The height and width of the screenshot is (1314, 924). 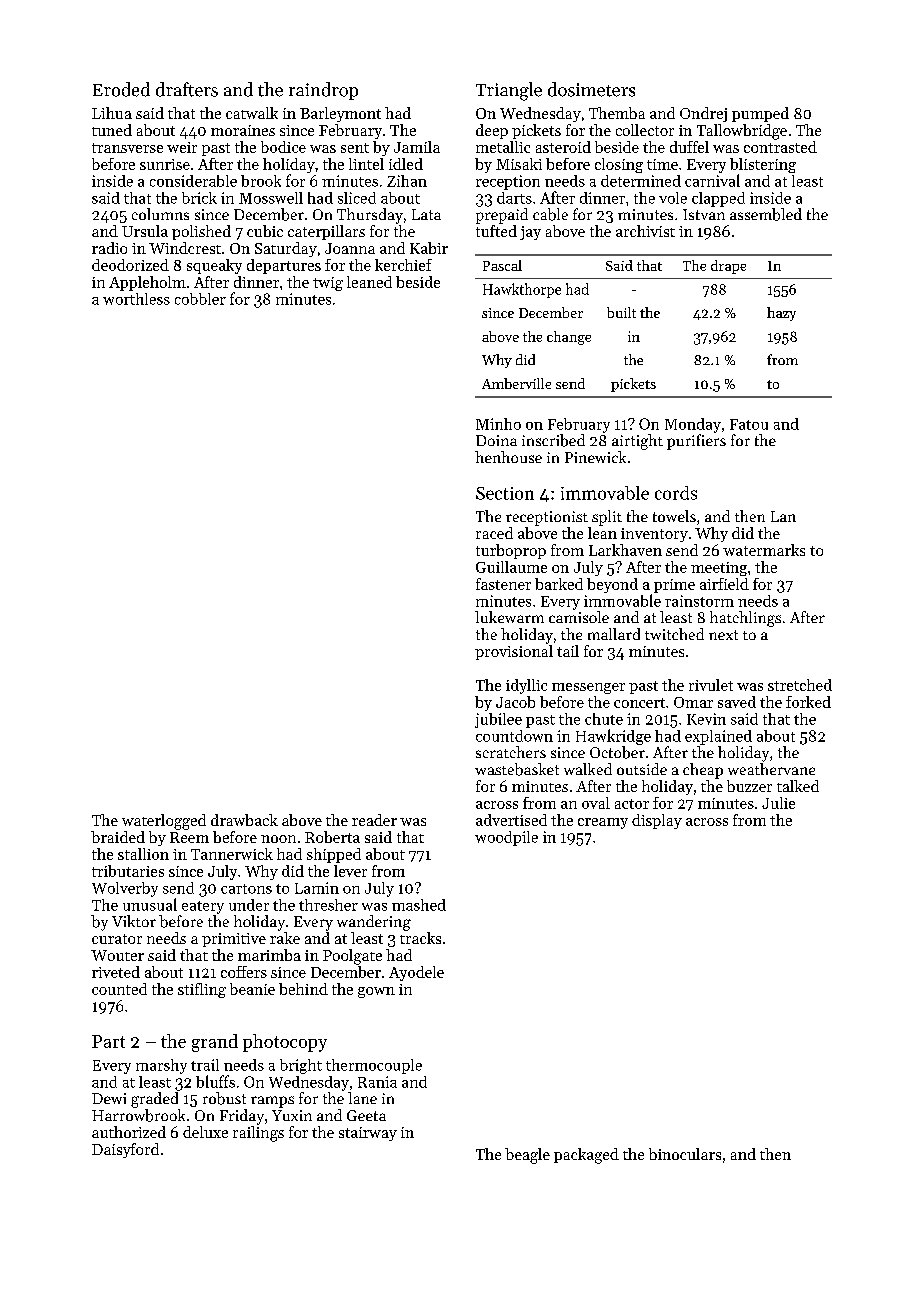 What do you see at coordinates (745, 619) in the screenshot?
I see `hatchlings` at bounding box center [745, 619].
